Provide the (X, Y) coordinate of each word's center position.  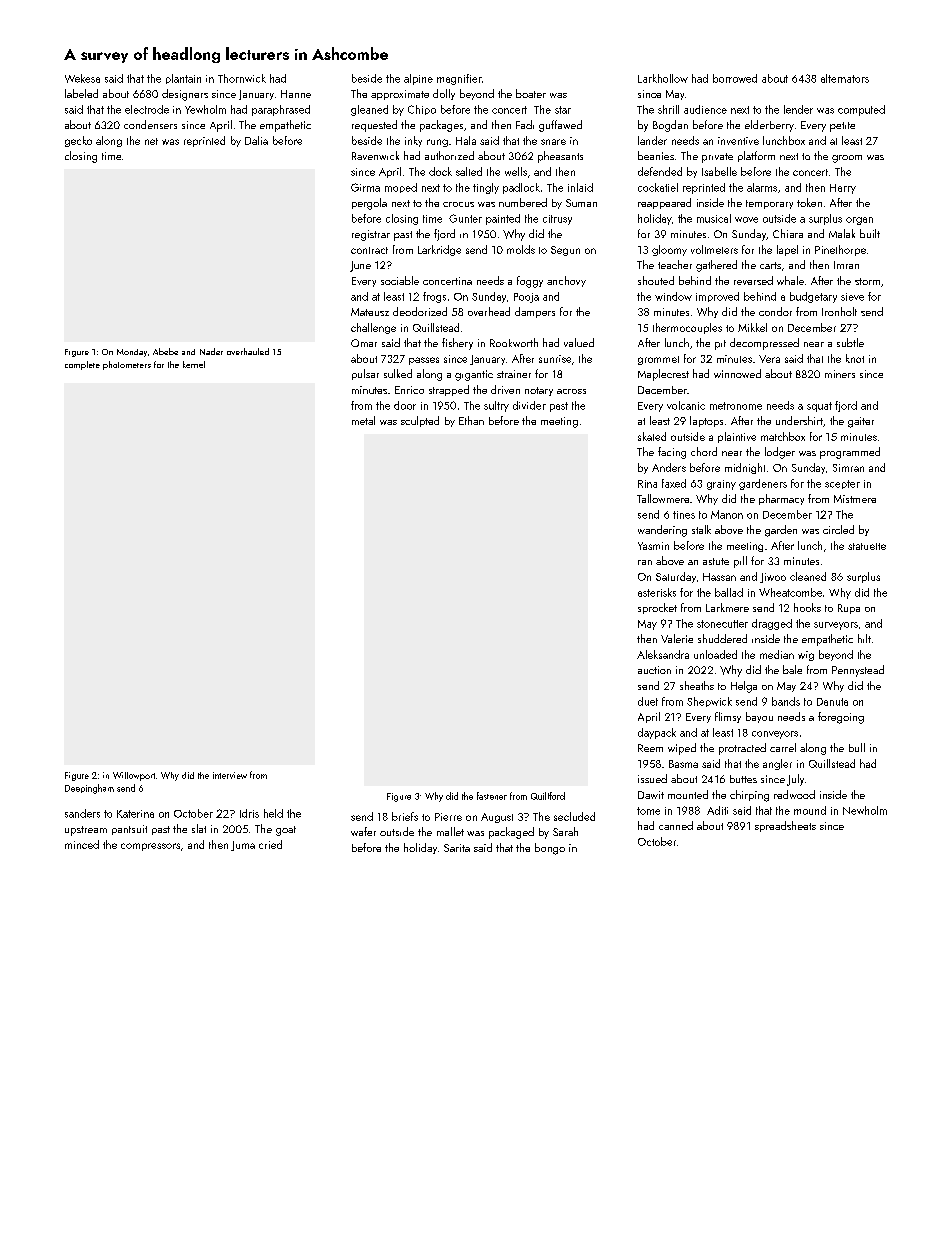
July (795, 780)
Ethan (471, 420)
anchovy (566, 281)
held (273, 813)
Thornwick (242, 78)
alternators (845, 78)
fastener (492, 796)
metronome (736, 406)
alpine (418, 79)
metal (363, 420)
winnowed (737, 373)
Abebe (165, 351)
